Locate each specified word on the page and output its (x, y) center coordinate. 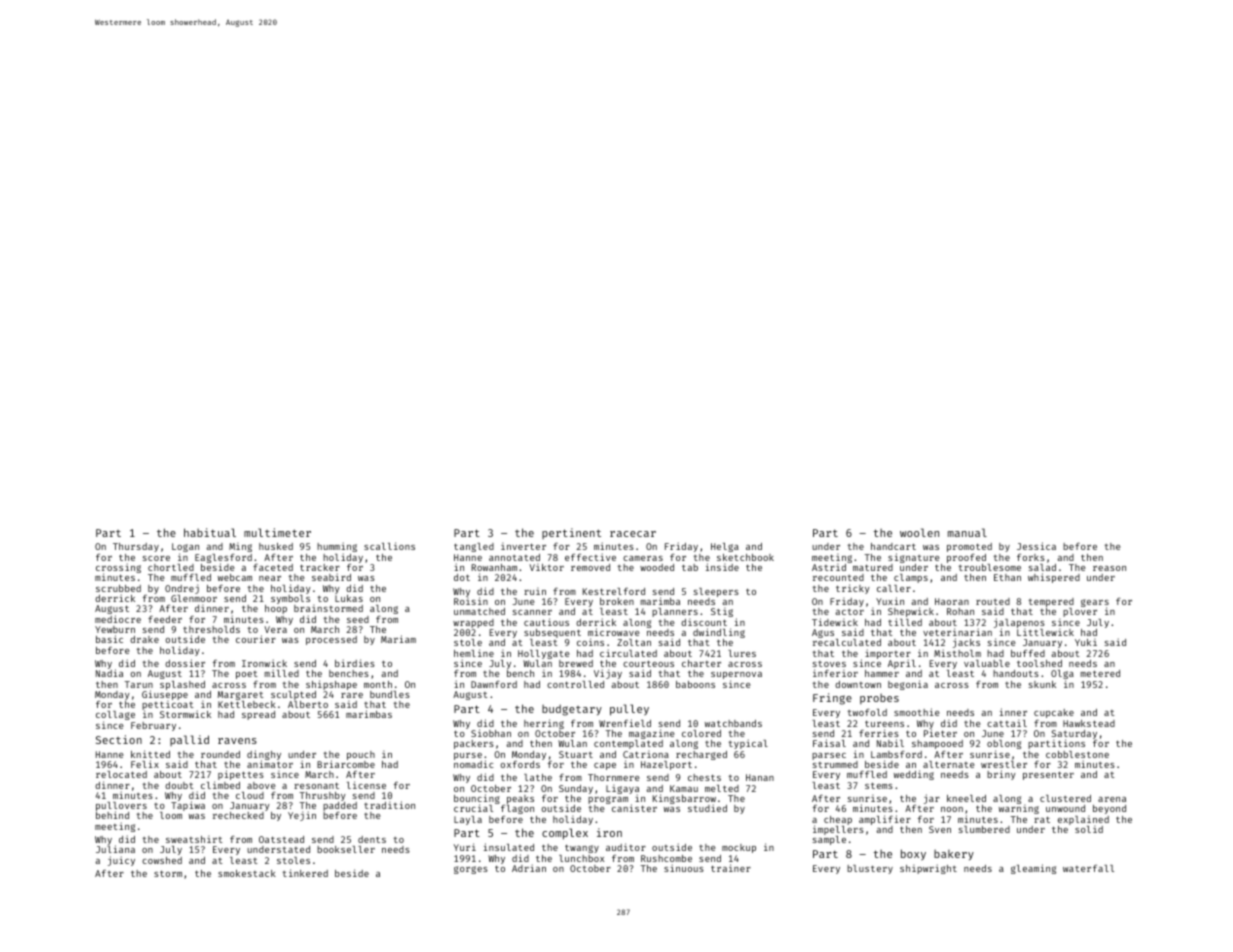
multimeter (277, 532)
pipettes (241, 775)
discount (704, 622)
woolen (919, 532)
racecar (633, 534)
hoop (276, 609)
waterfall (1088, 868)
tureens (884, 723)
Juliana (115, 849)
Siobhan (491, 733)
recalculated (847, 642)
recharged (701, 755)
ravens (237, 741)
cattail (1007, 723)
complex (565, 834)
